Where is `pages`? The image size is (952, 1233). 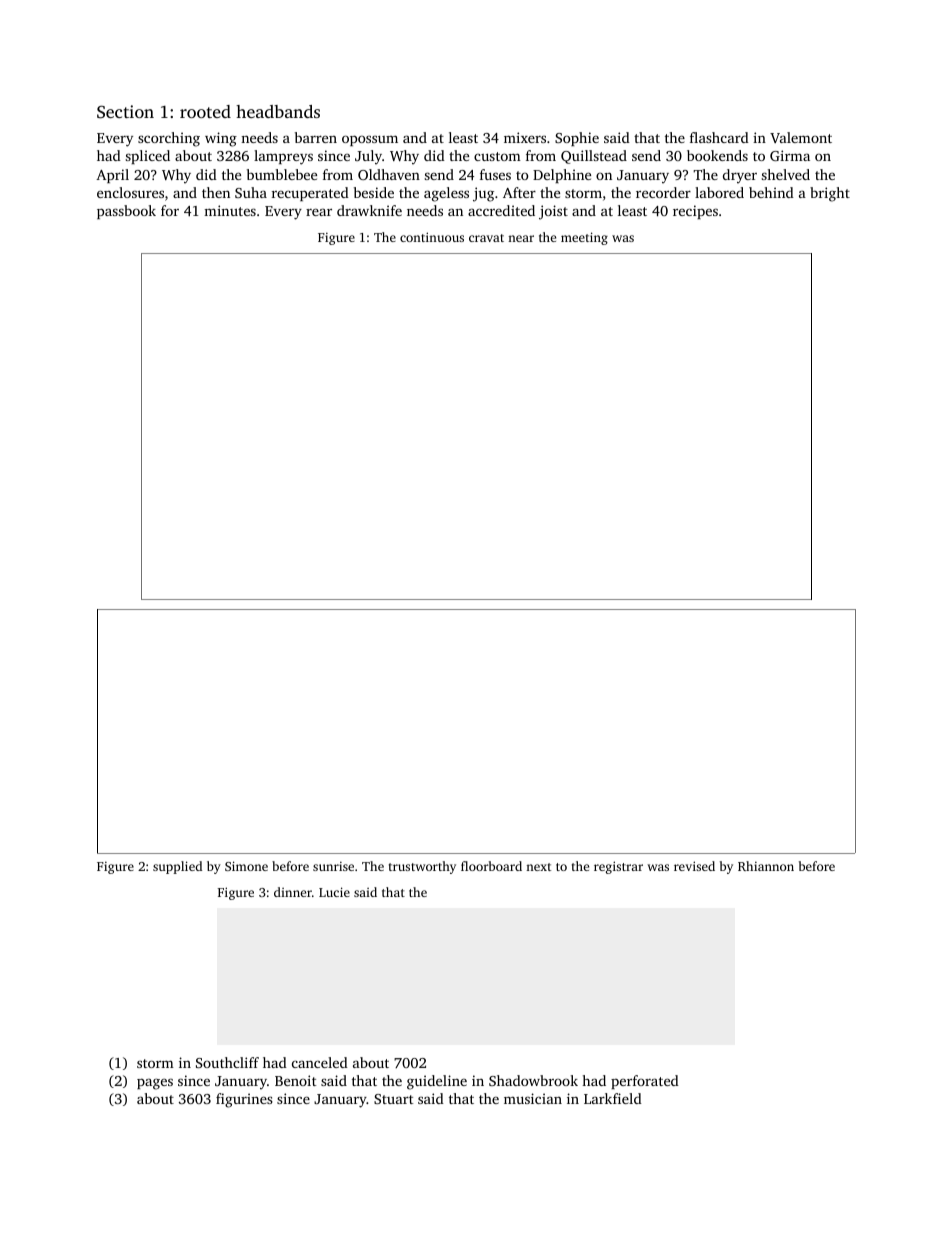
pages is located at coordinates (155, 1084).
